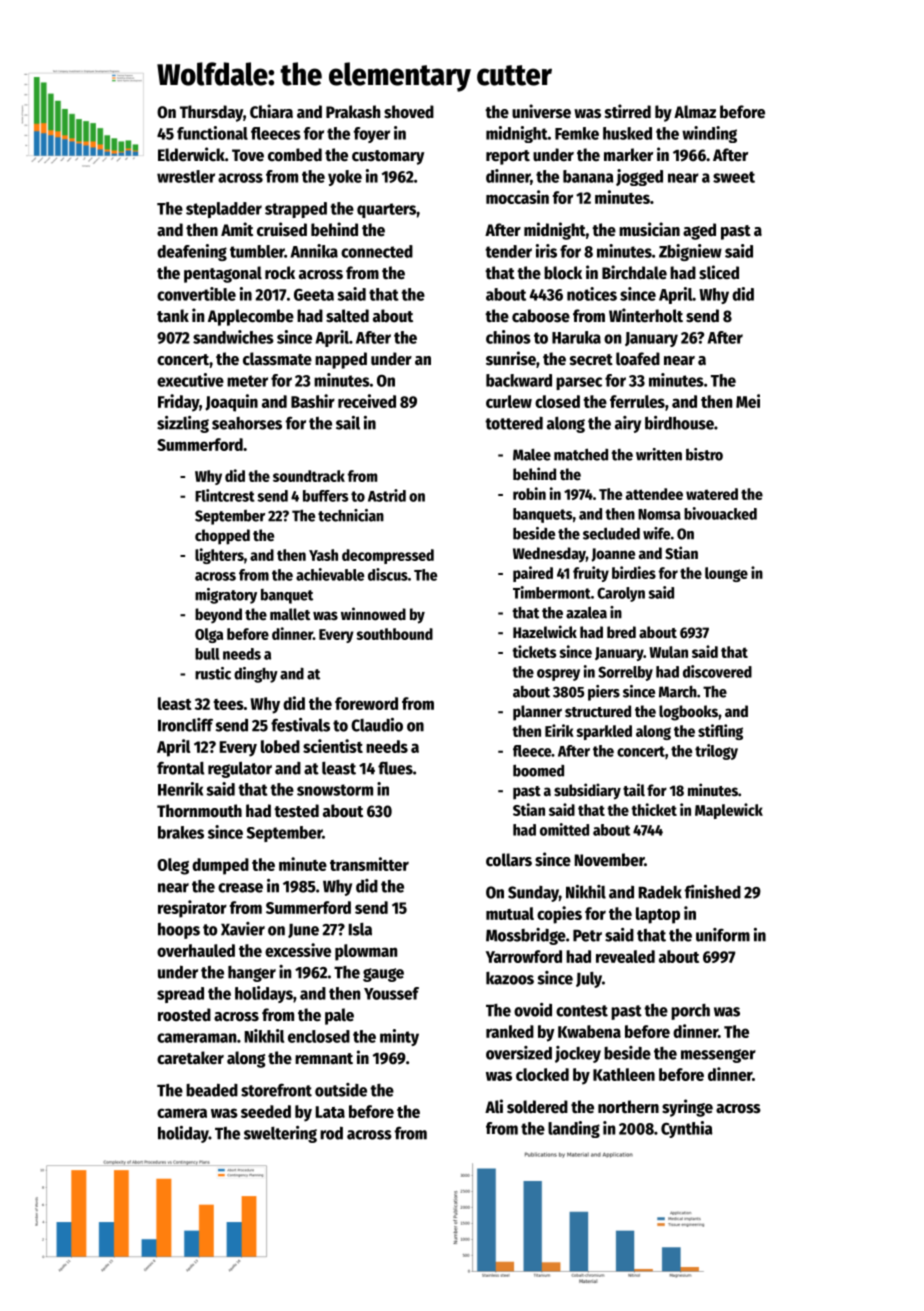 Image resolution: width=924 pixels, height=1311 pixels. What do you see at coordinates (213, 673) in the page?
I see `rustic` at bounding box center [213, 673].
